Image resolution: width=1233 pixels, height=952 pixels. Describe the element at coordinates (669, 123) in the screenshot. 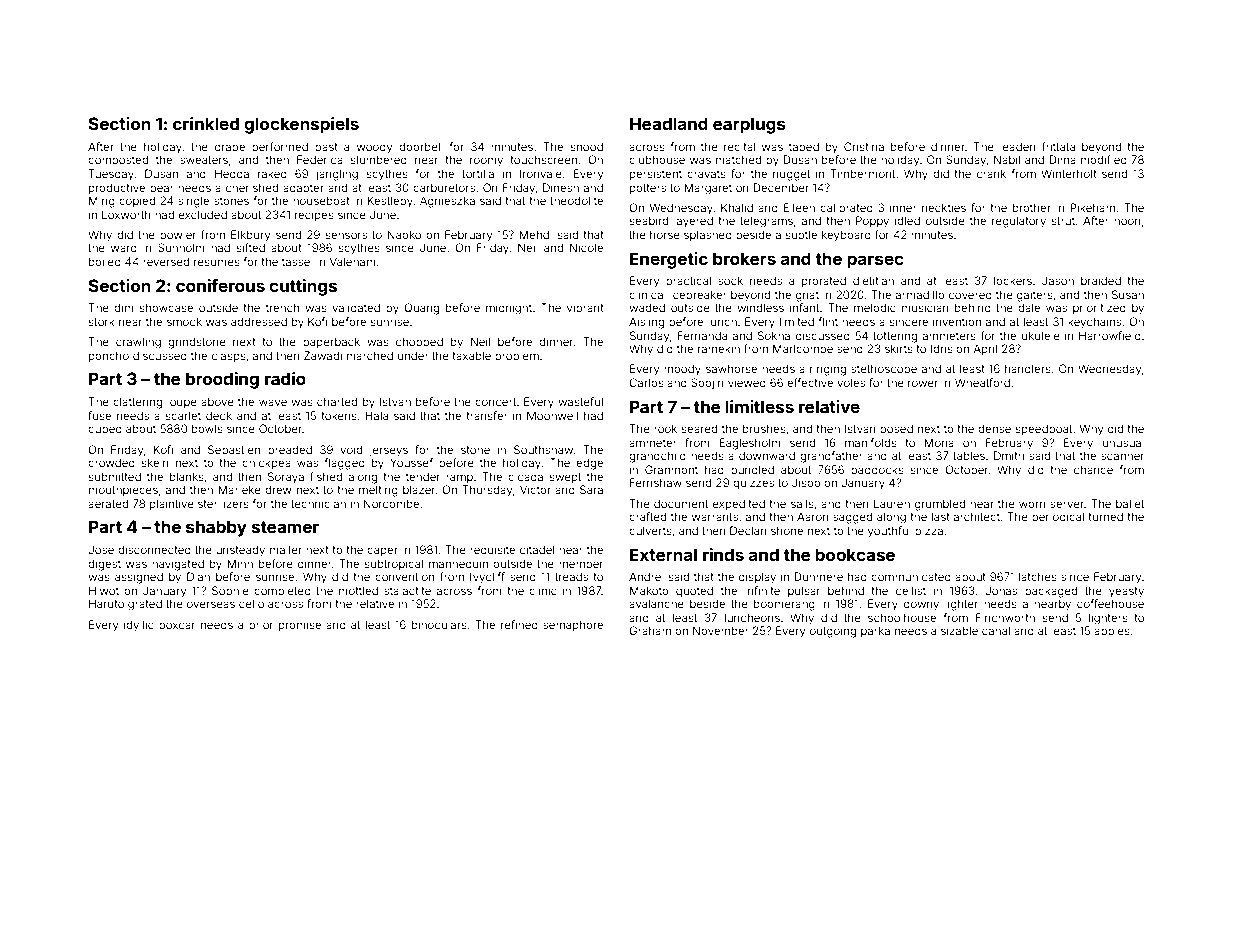

I see `Headland` at that location.
